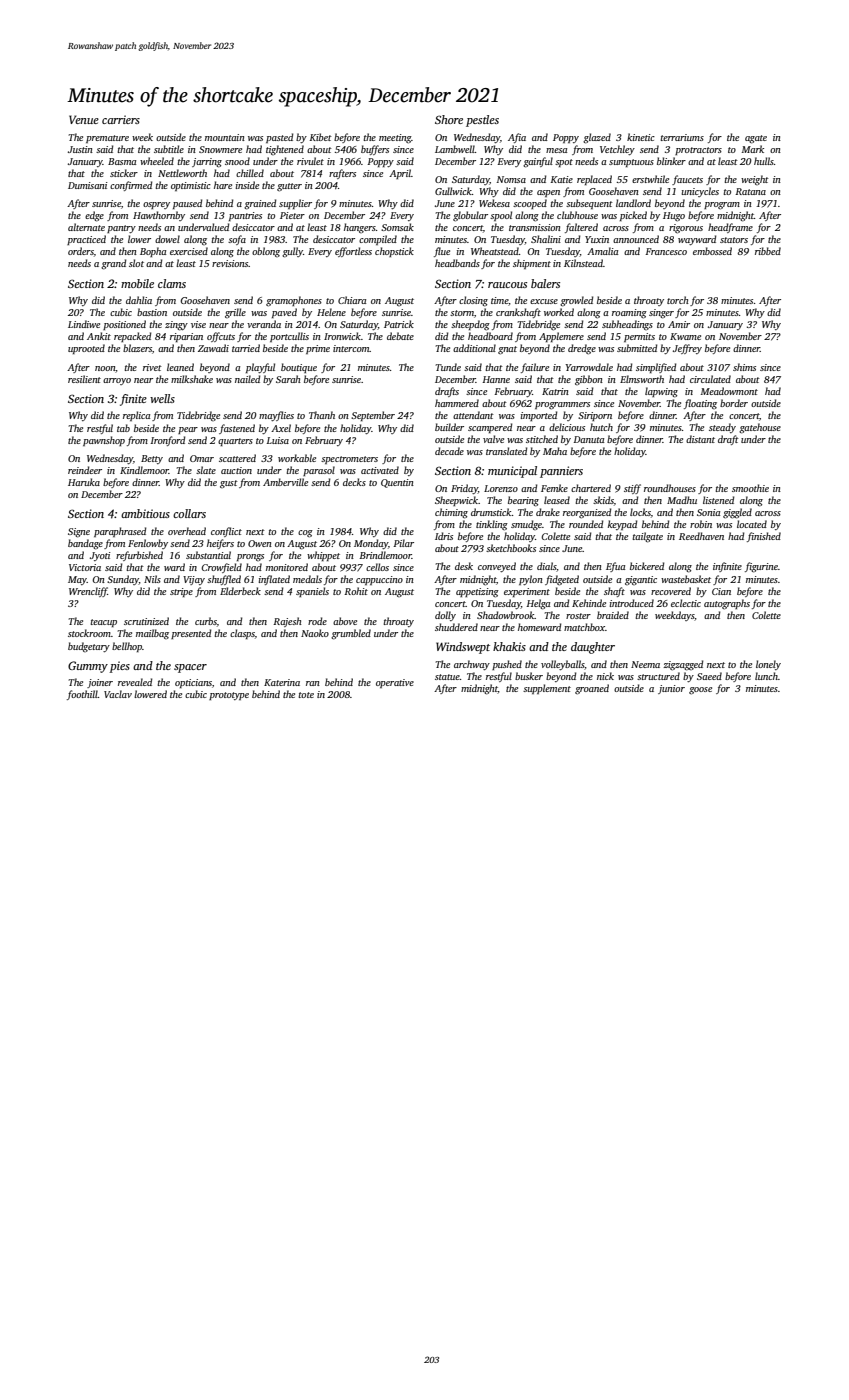 This screenshot has height=1400, width=849. Describe the element at coordinates (750, 488) in the screenshot. I see `smoothie` at that location.
